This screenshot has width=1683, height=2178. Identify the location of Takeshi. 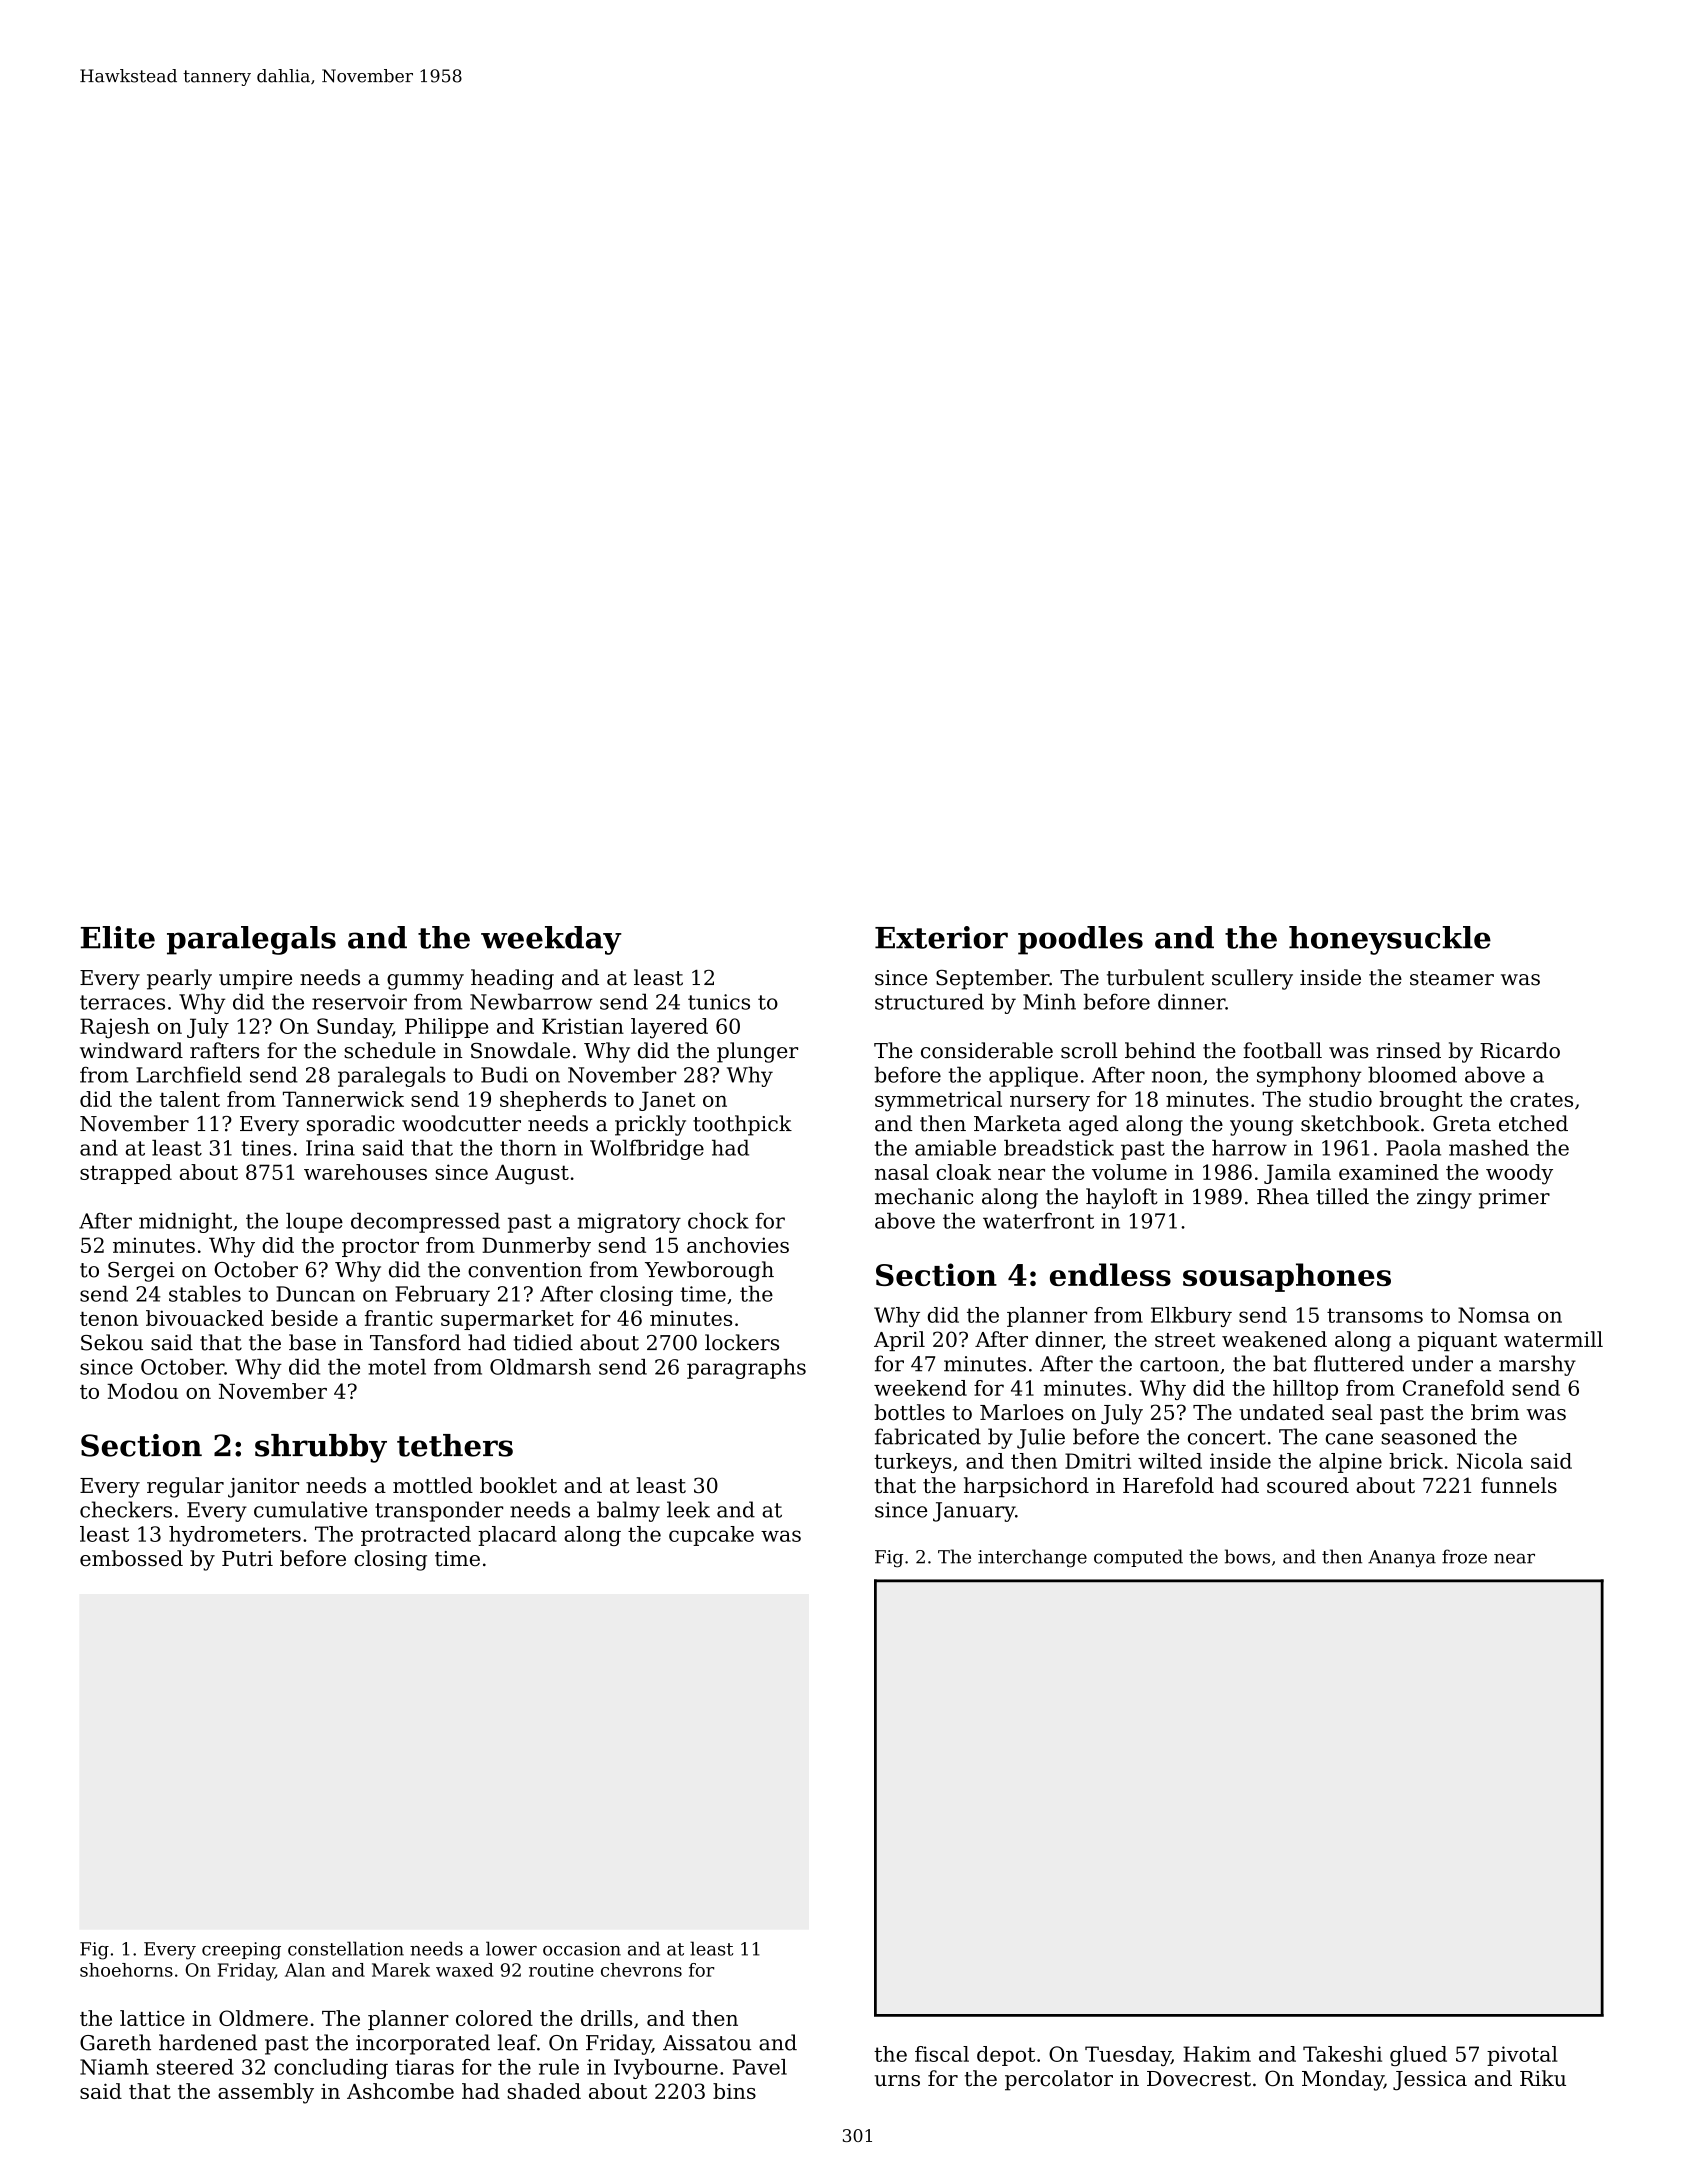
(1342, 2054).
